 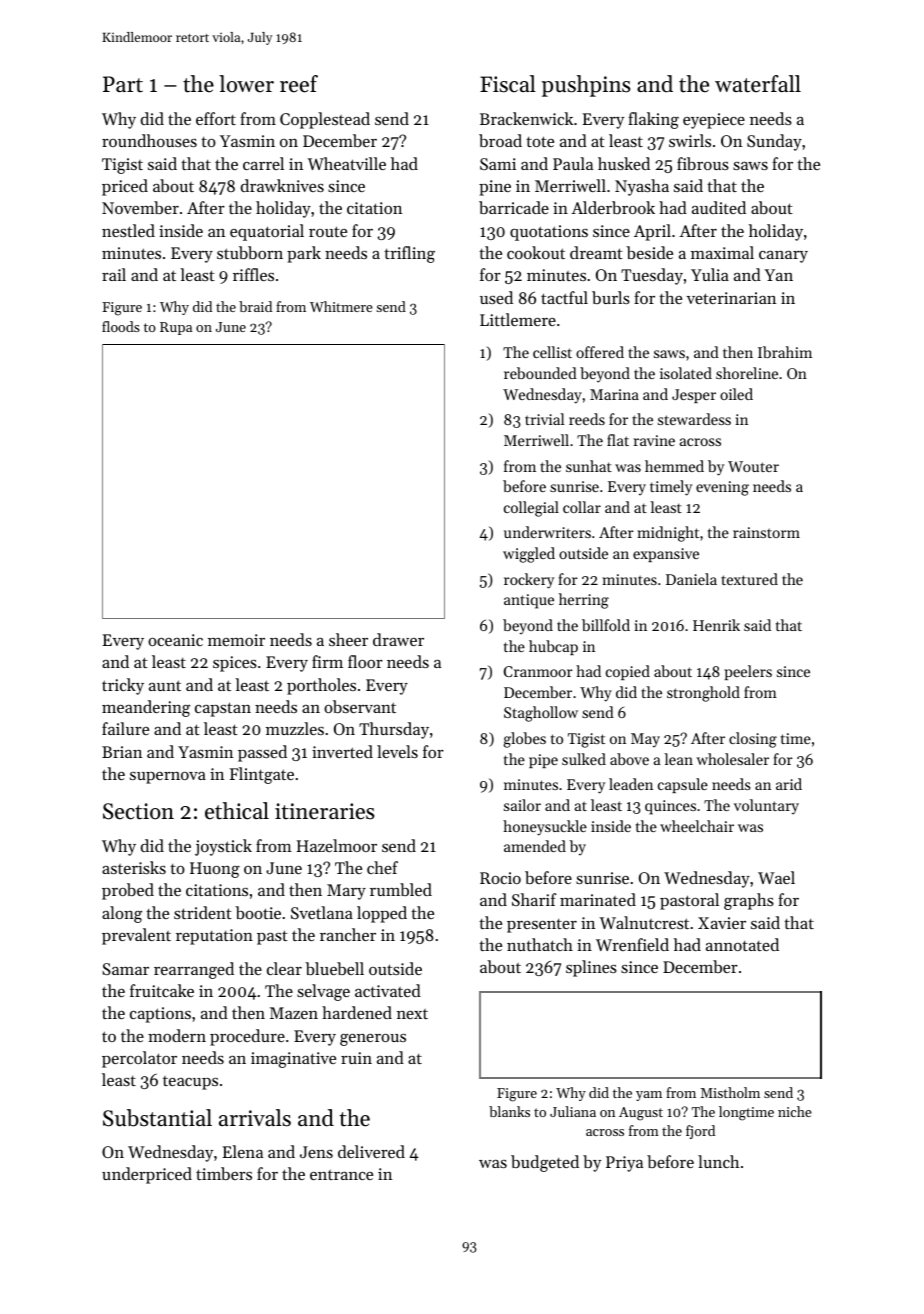 I want to click on Yan, so click(x=778, y=275).
